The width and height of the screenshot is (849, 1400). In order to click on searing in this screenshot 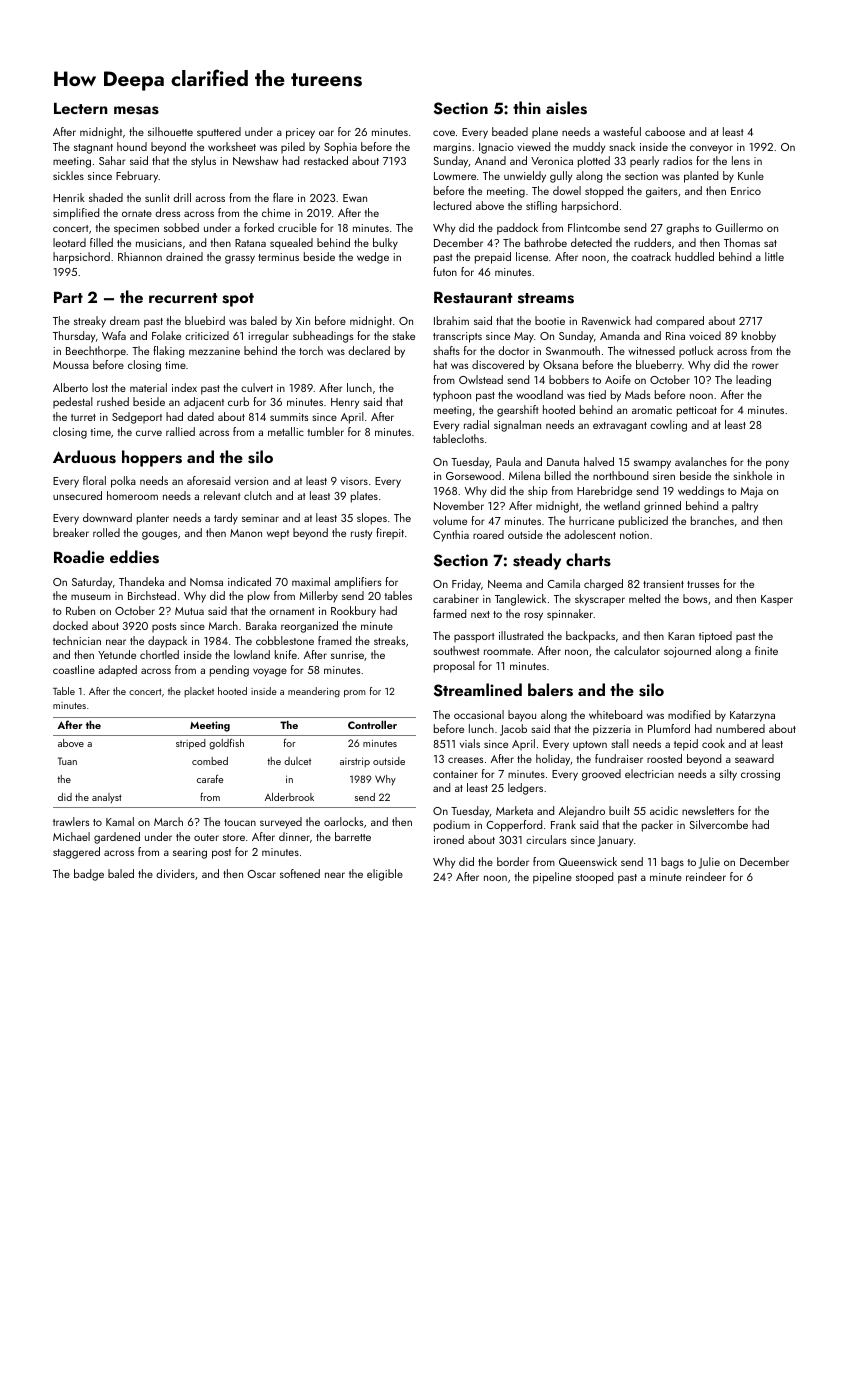, I will do `click(190, 853)`.
